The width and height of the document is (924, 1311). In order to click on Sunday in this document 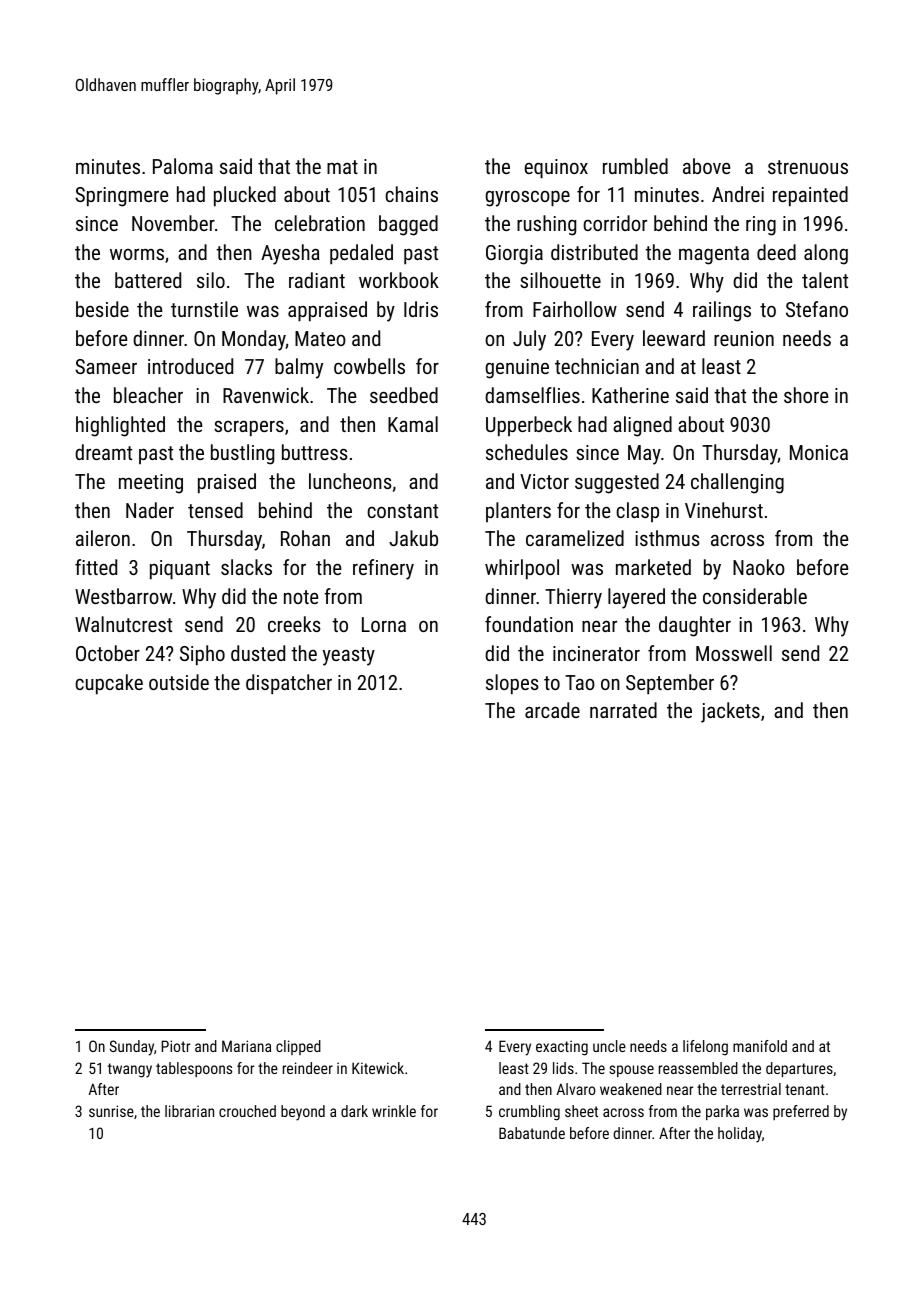, I will do `click(132, 1048)`.
